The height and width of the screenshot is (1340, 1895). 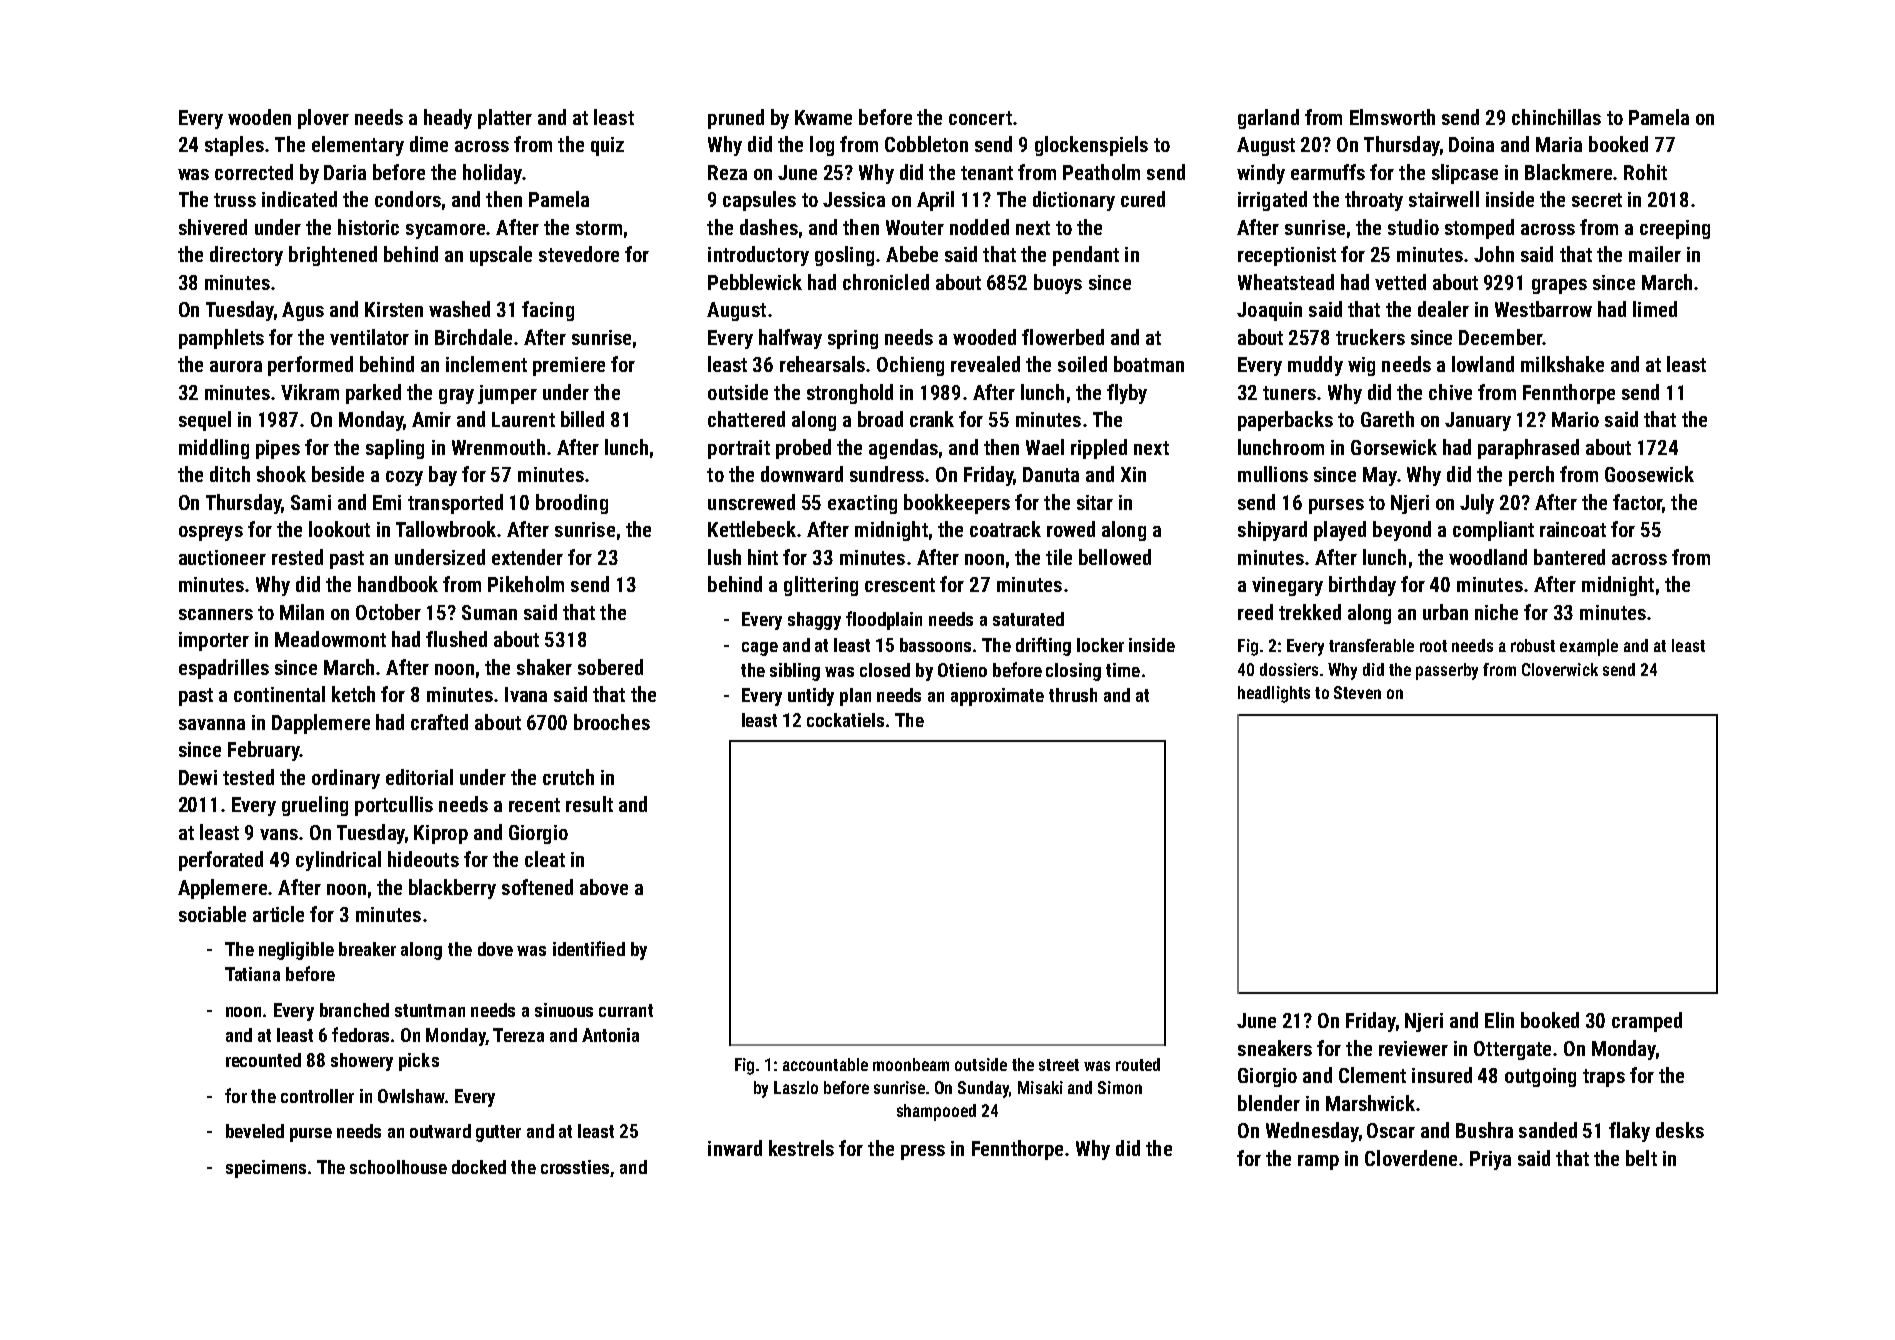 I want to click on belt, so click(x=1641, y=1158).
